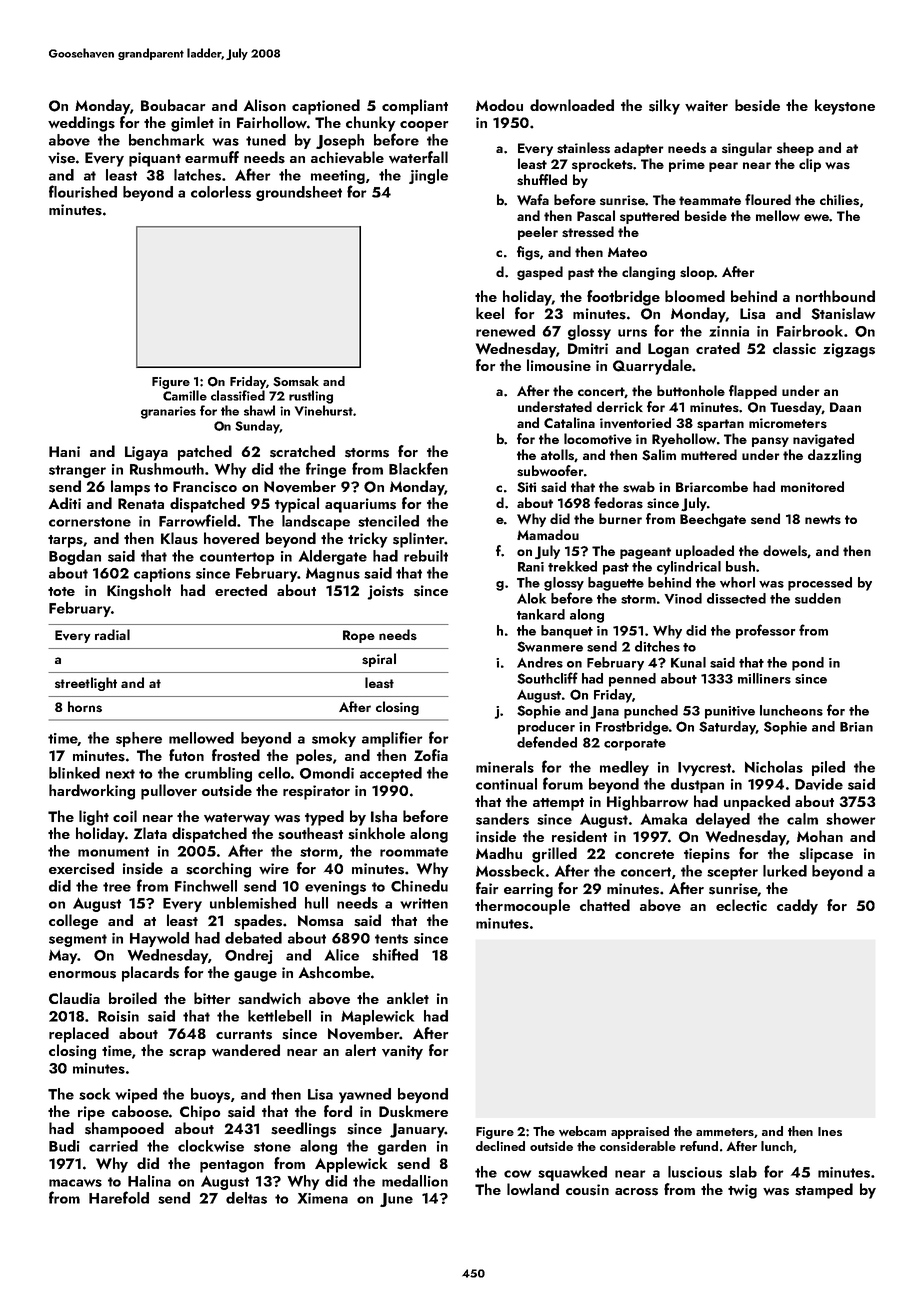  What do you see at coordinates (326, 107) in the screenshot?
I see `captioned` at bounding box center [326, 107].
